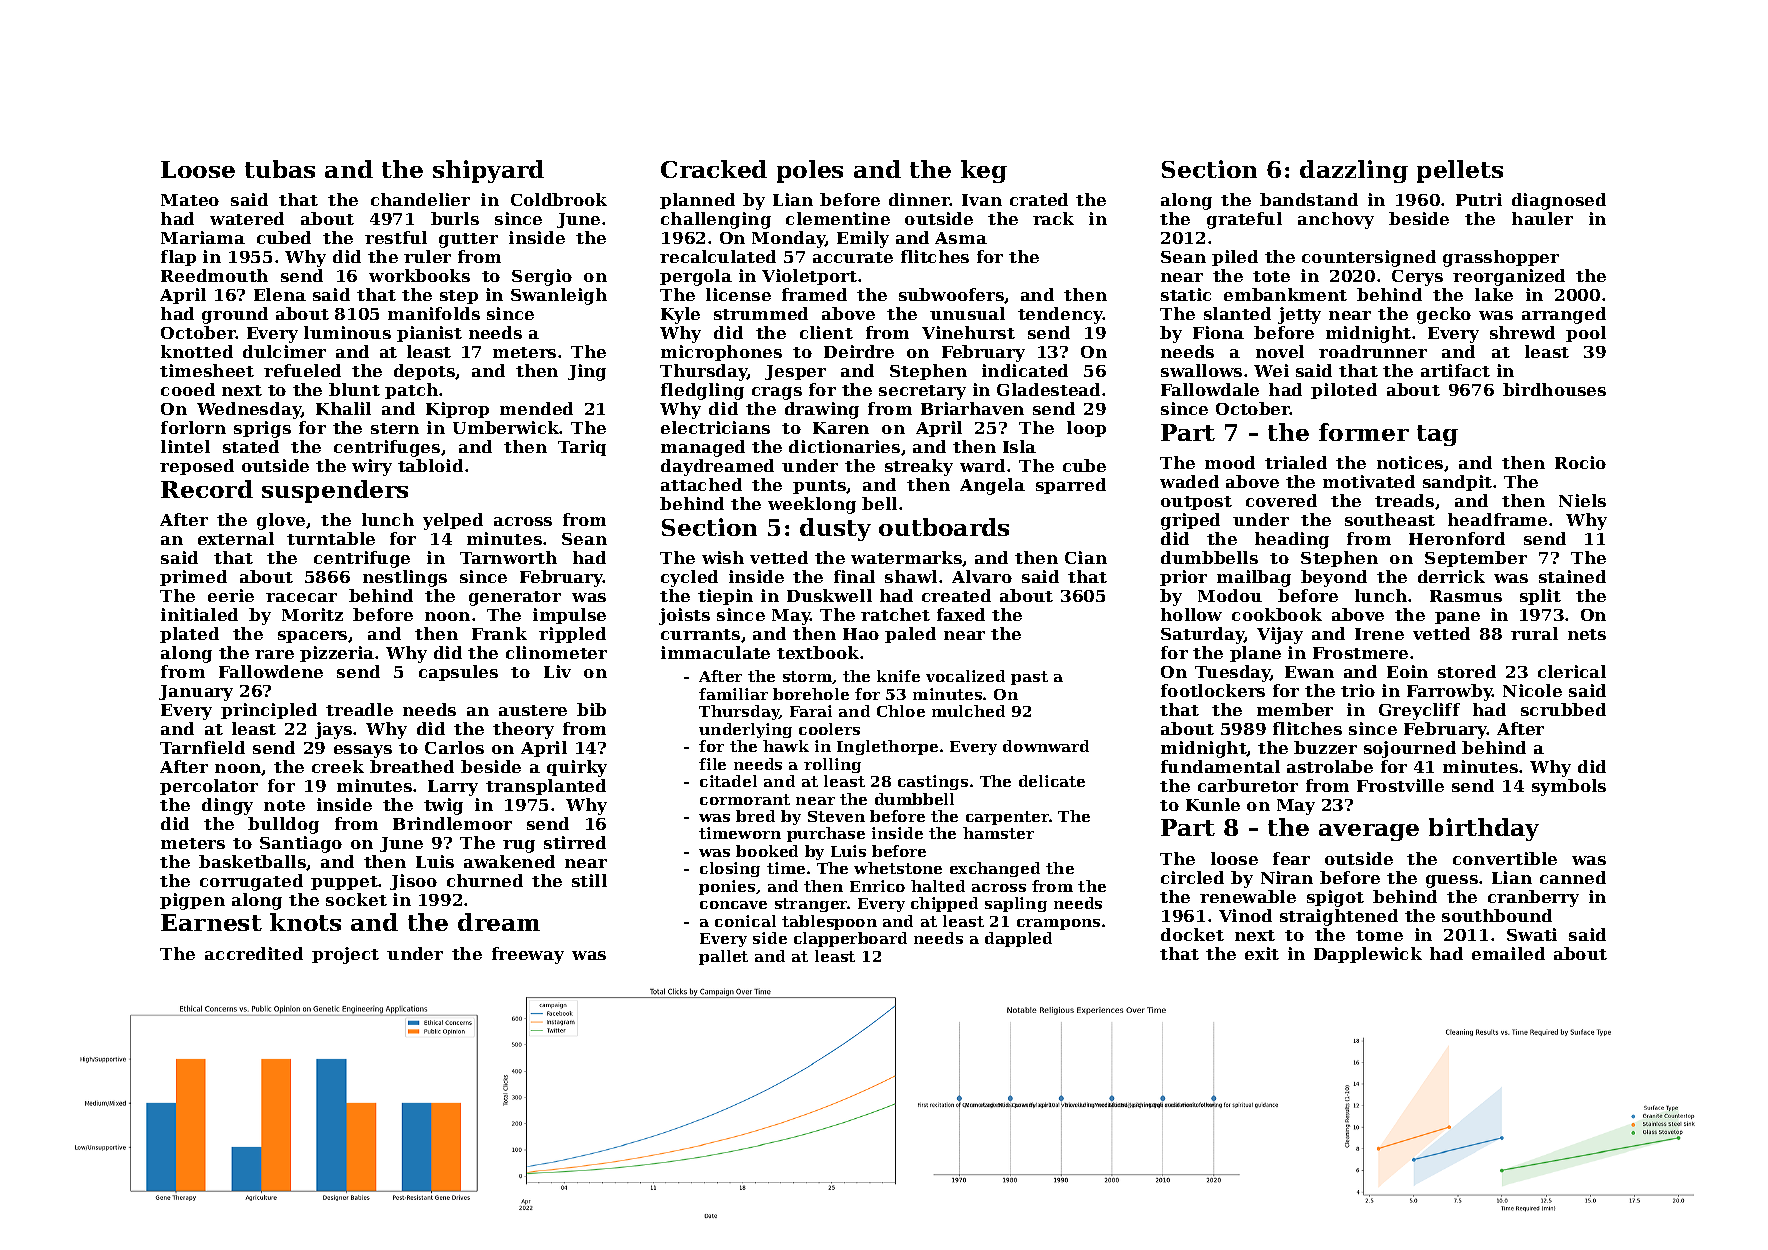 Image resolution: width=1768 pixels, height=1250 pixels. What do you see at coordinates (810, 171) in the document?
I see `poles` at bounding box center [810, 171].
